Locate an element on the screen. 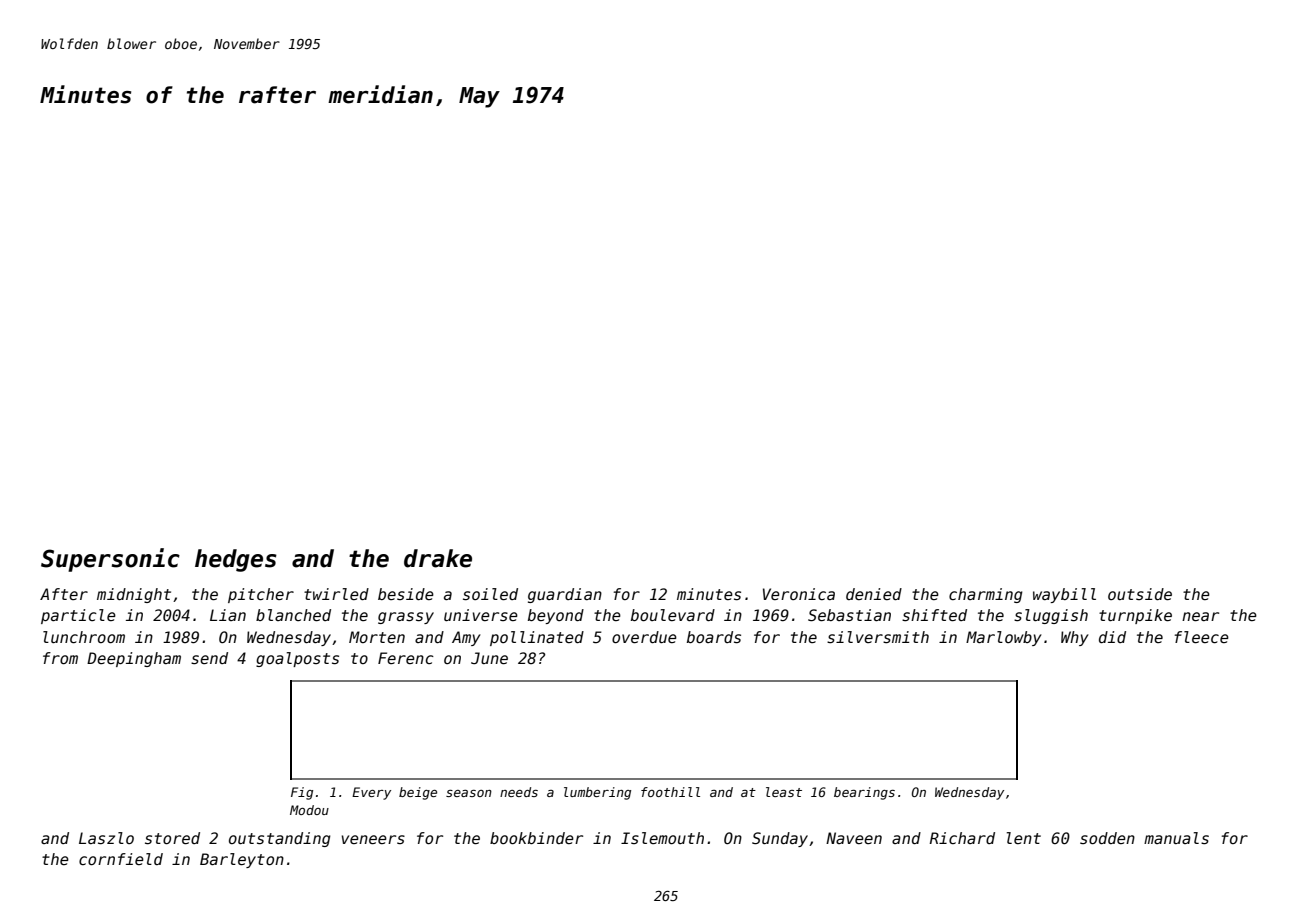 This screenshot has height=924, width=1308. June is located at coordinates (489, 658).
